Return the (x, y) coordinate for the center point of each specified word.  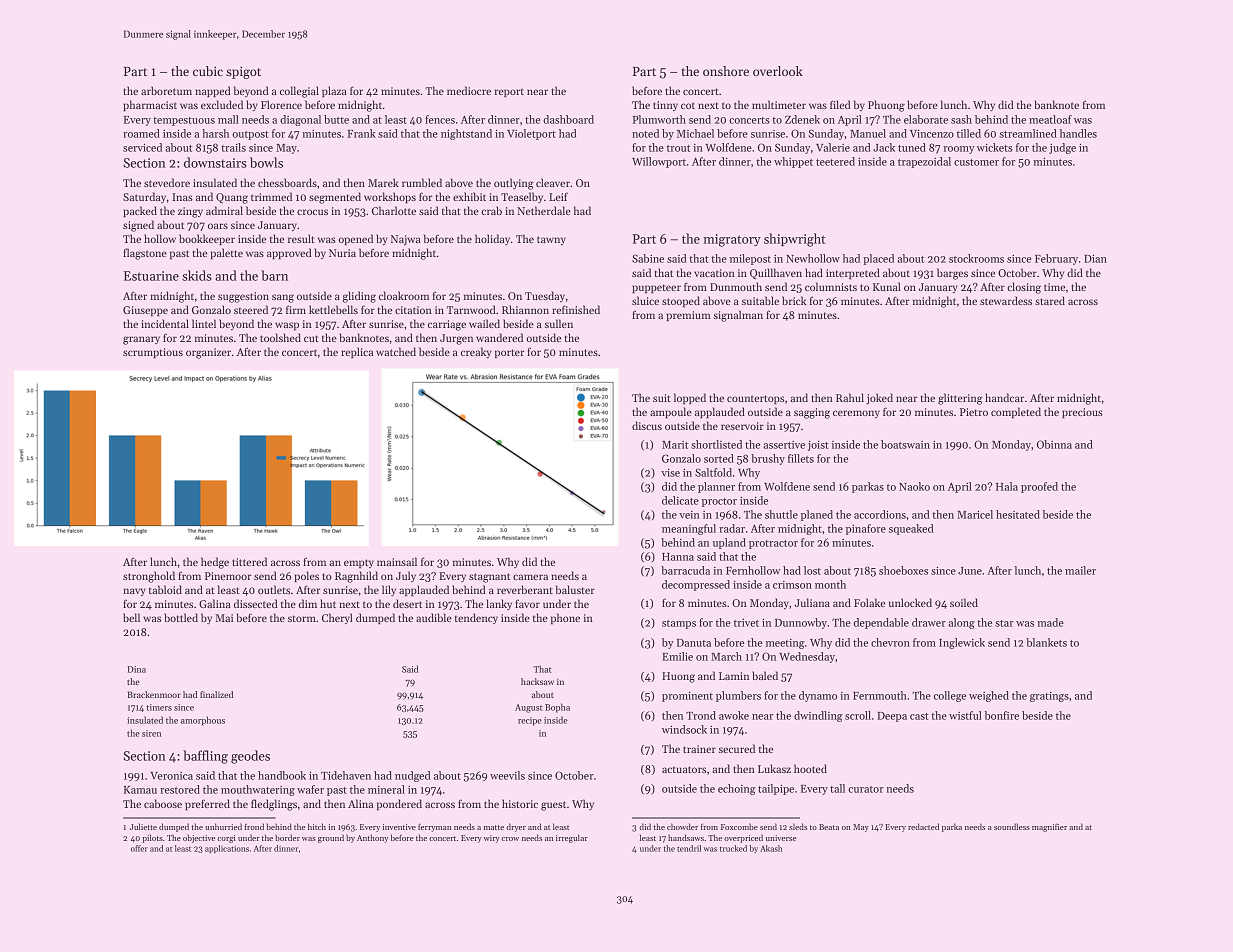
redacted (923, 826)
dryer (516, 827)
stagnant (489, 578)
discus (647, 425)
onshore (726, 71)
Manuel (868, 133)
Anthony (372, 838)
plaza (334, 91)
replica (357, 352)
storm (302, 618)
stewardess (1006, 300)
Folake (869, 602)
